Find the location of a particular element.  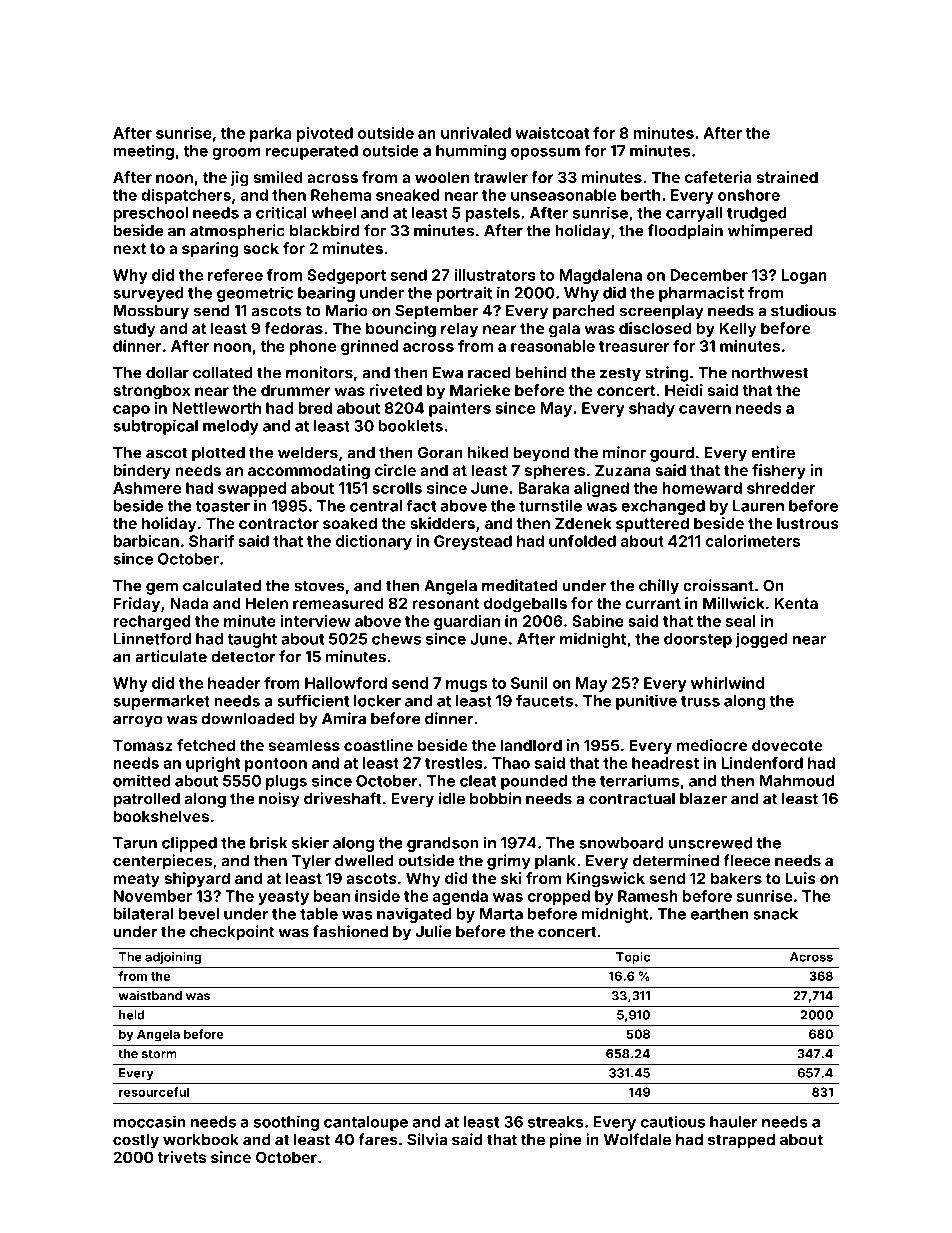

calculated is located at coordinates (222, 586).
